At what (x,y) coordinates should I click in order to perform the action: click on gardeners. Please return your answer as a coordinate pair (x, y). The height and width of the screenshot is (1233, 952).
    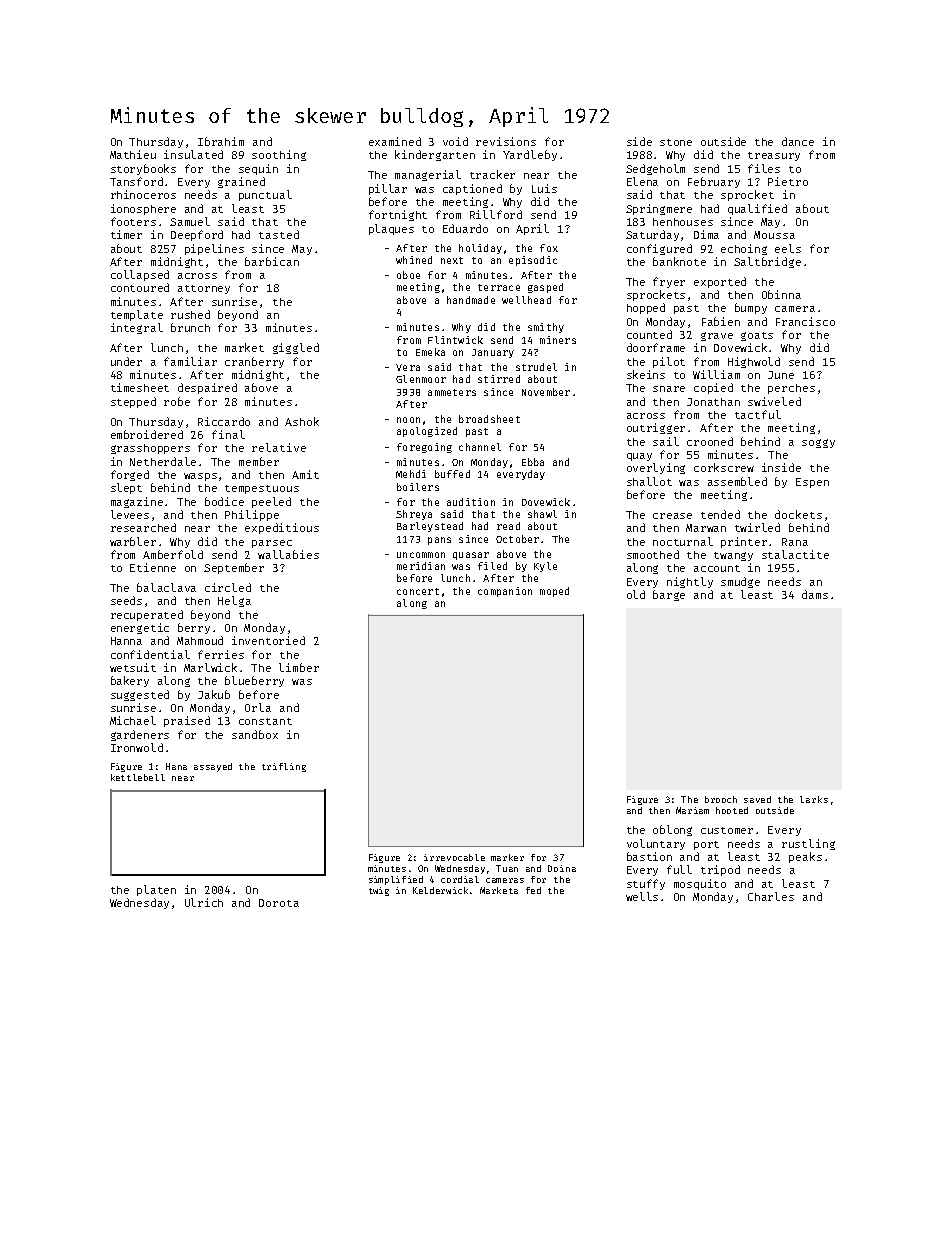
    Looking at the image, I should click on (140, 735).
